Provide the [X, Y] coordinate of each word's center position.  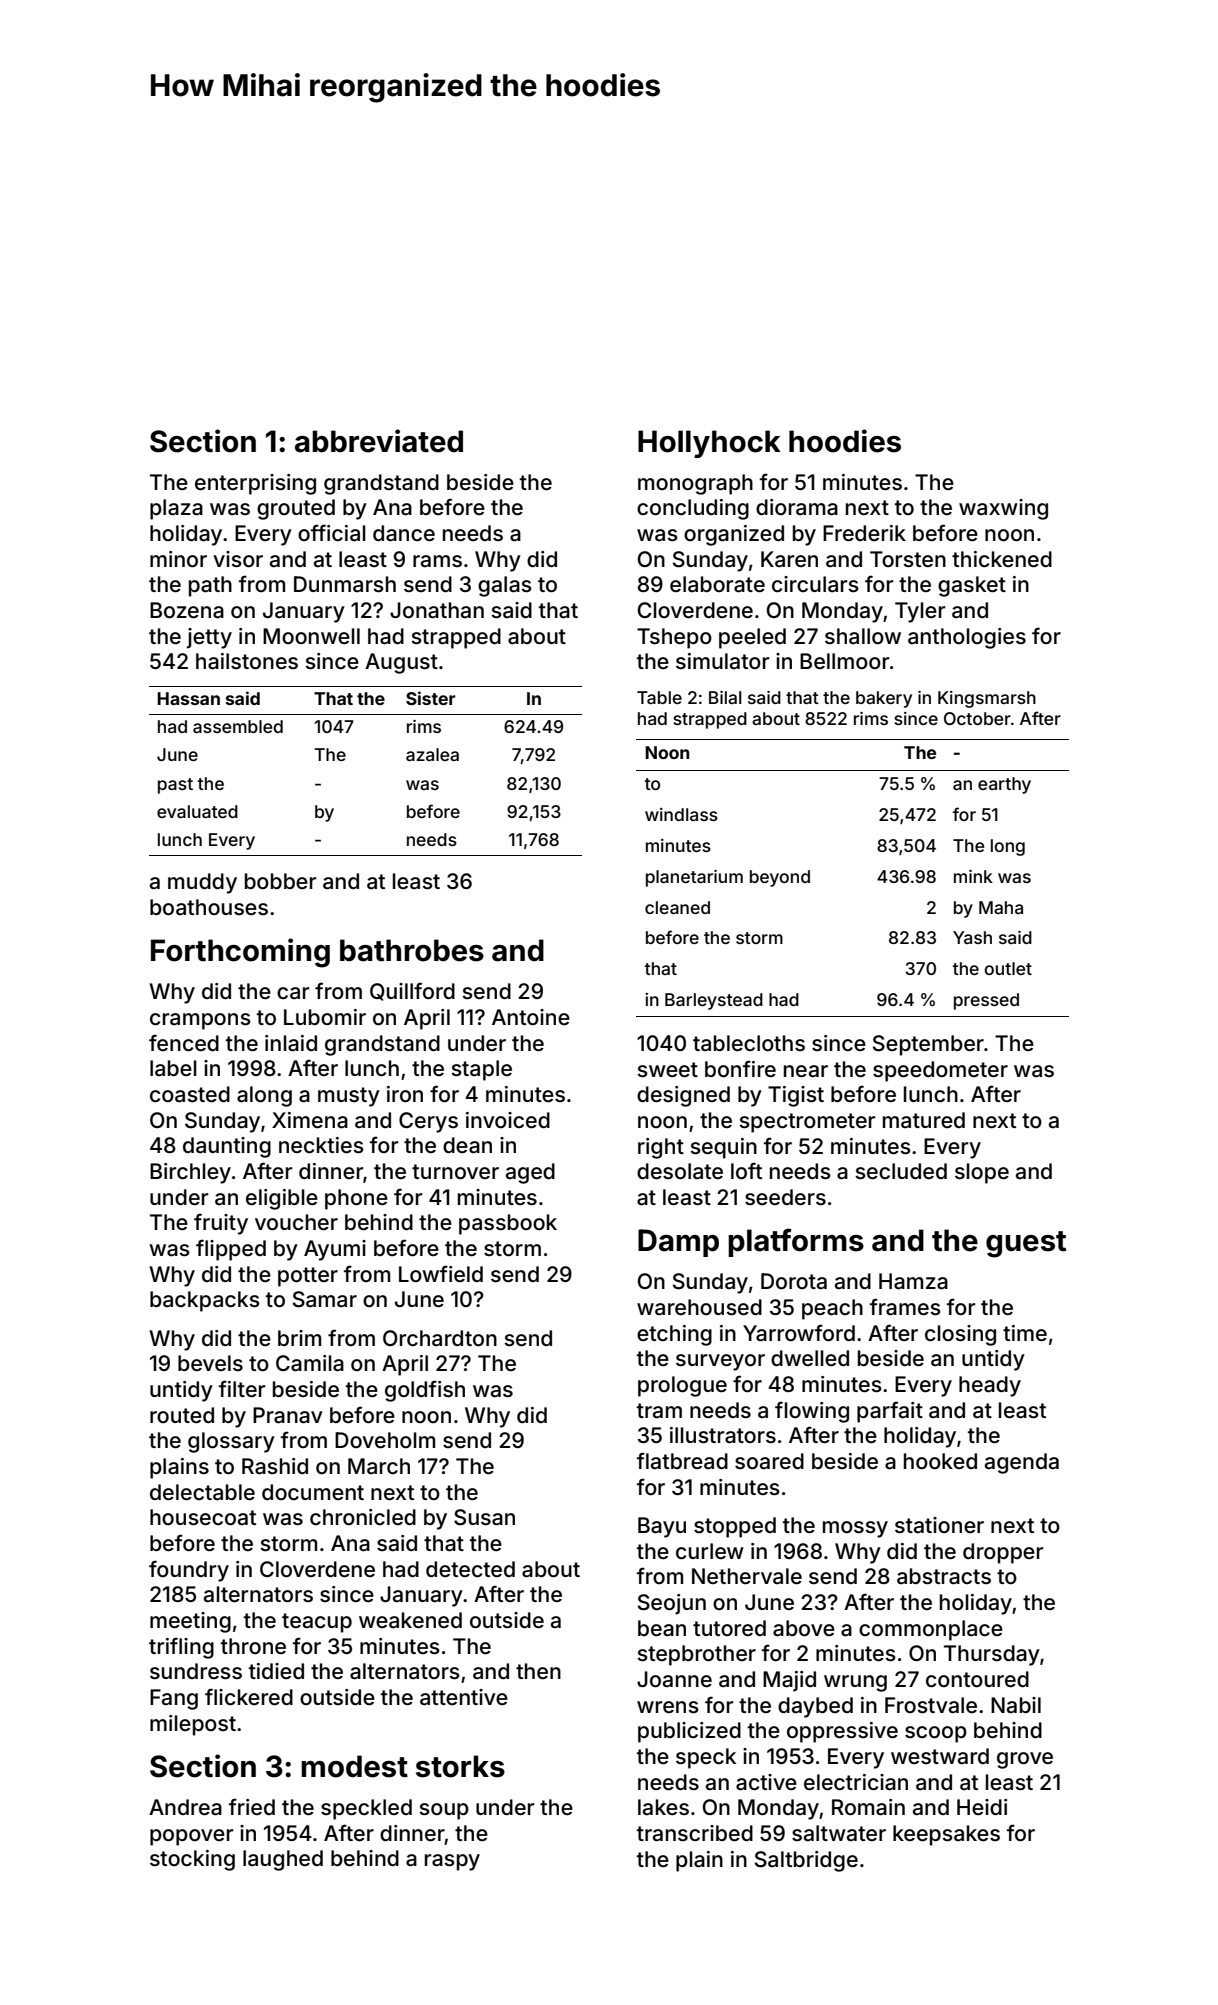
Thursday [992, 1655]
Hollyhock [709, 444]
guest [1026, 1244]
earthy [1004, 785]
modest [354, 1766]
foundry [189, 1571]
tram [659, 1411]
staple [481, 1070]
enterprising [255, 484]
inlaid [291, 1043]
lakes [663, 1807]
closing [960, 1335]
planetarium [694, 878]
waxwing [1003, 509]
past [175, 786]
